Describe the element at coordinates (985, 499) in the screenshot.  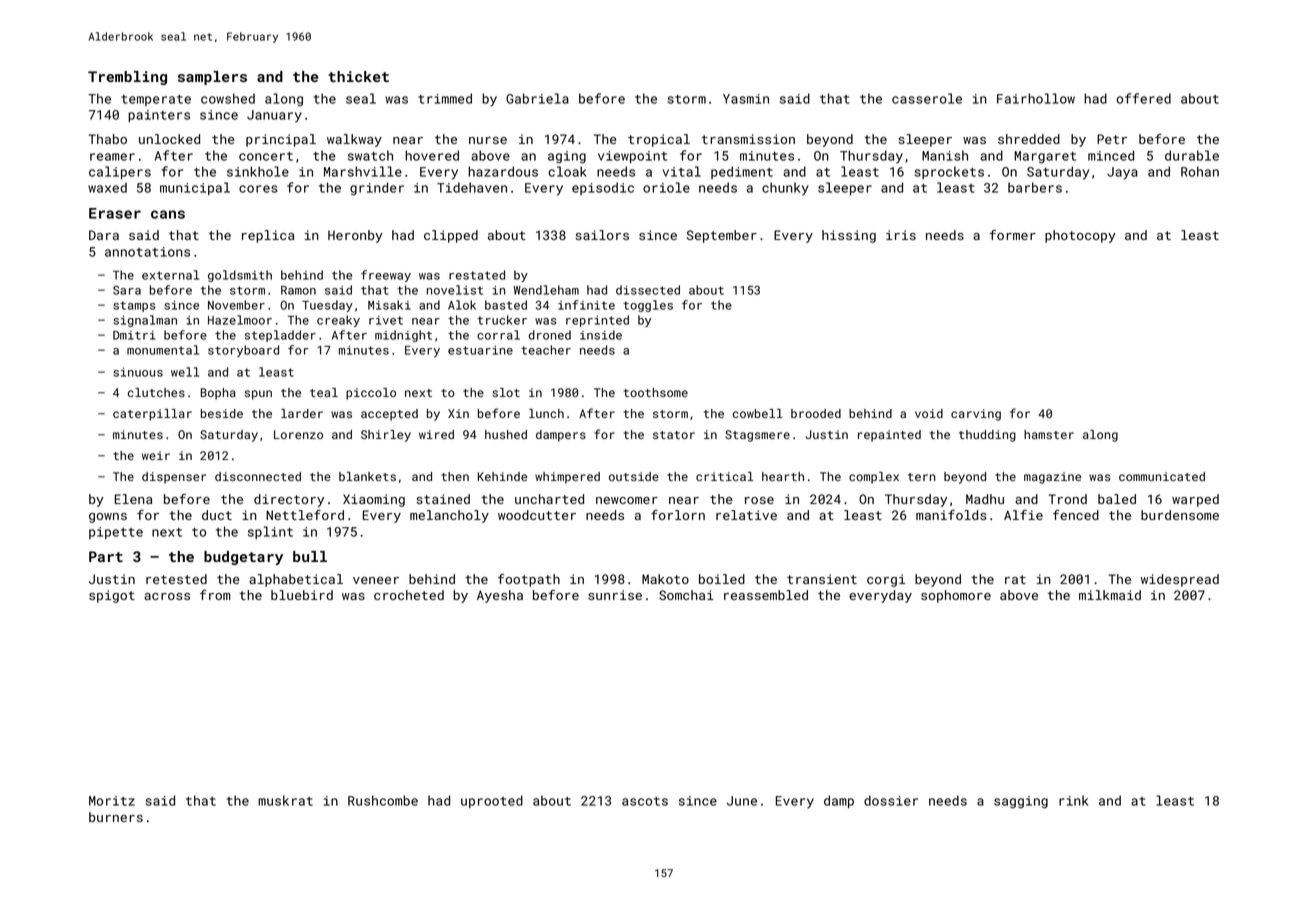
I see `Madhu` at that location.
